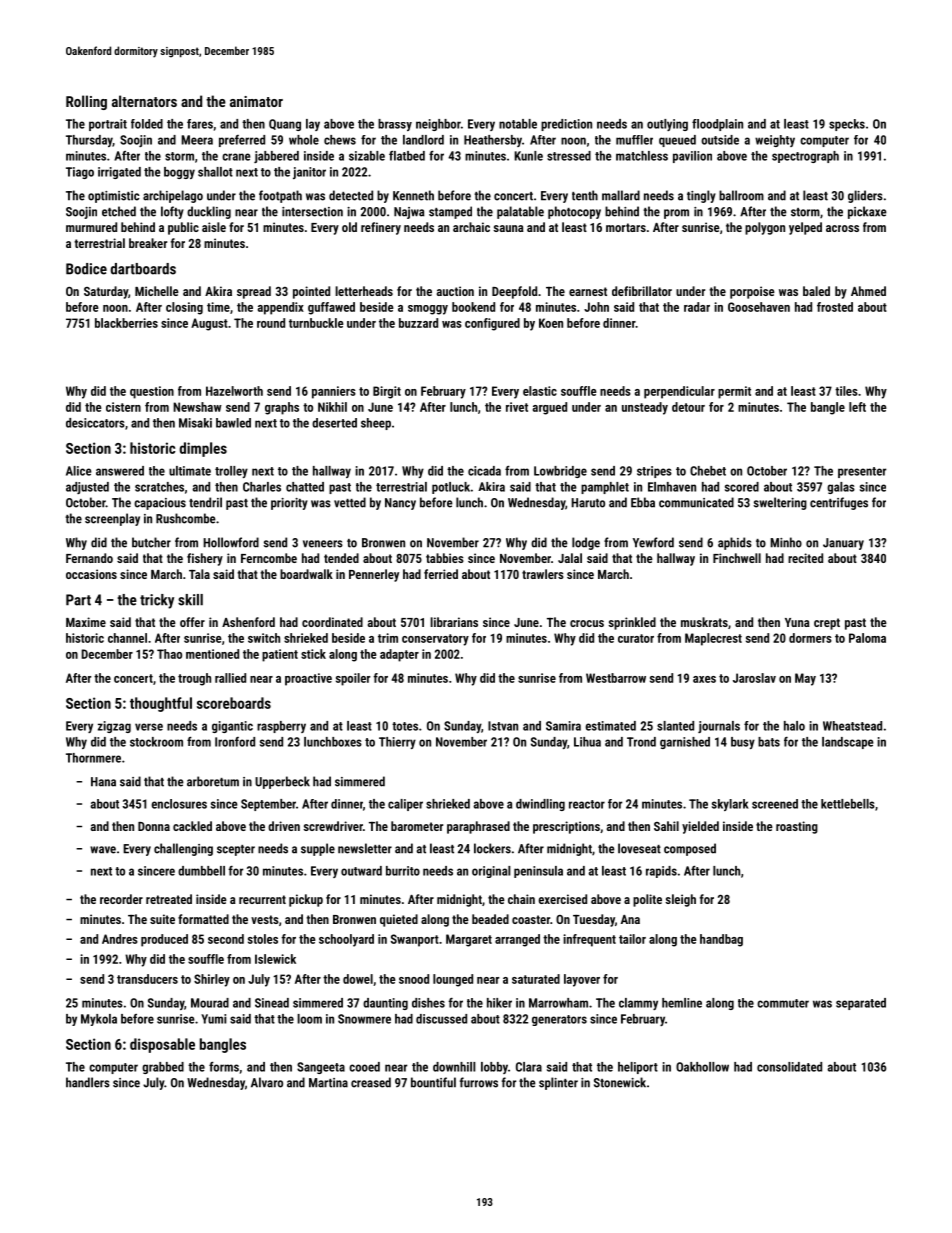  I want to click on Andres, so click(120, 939).
